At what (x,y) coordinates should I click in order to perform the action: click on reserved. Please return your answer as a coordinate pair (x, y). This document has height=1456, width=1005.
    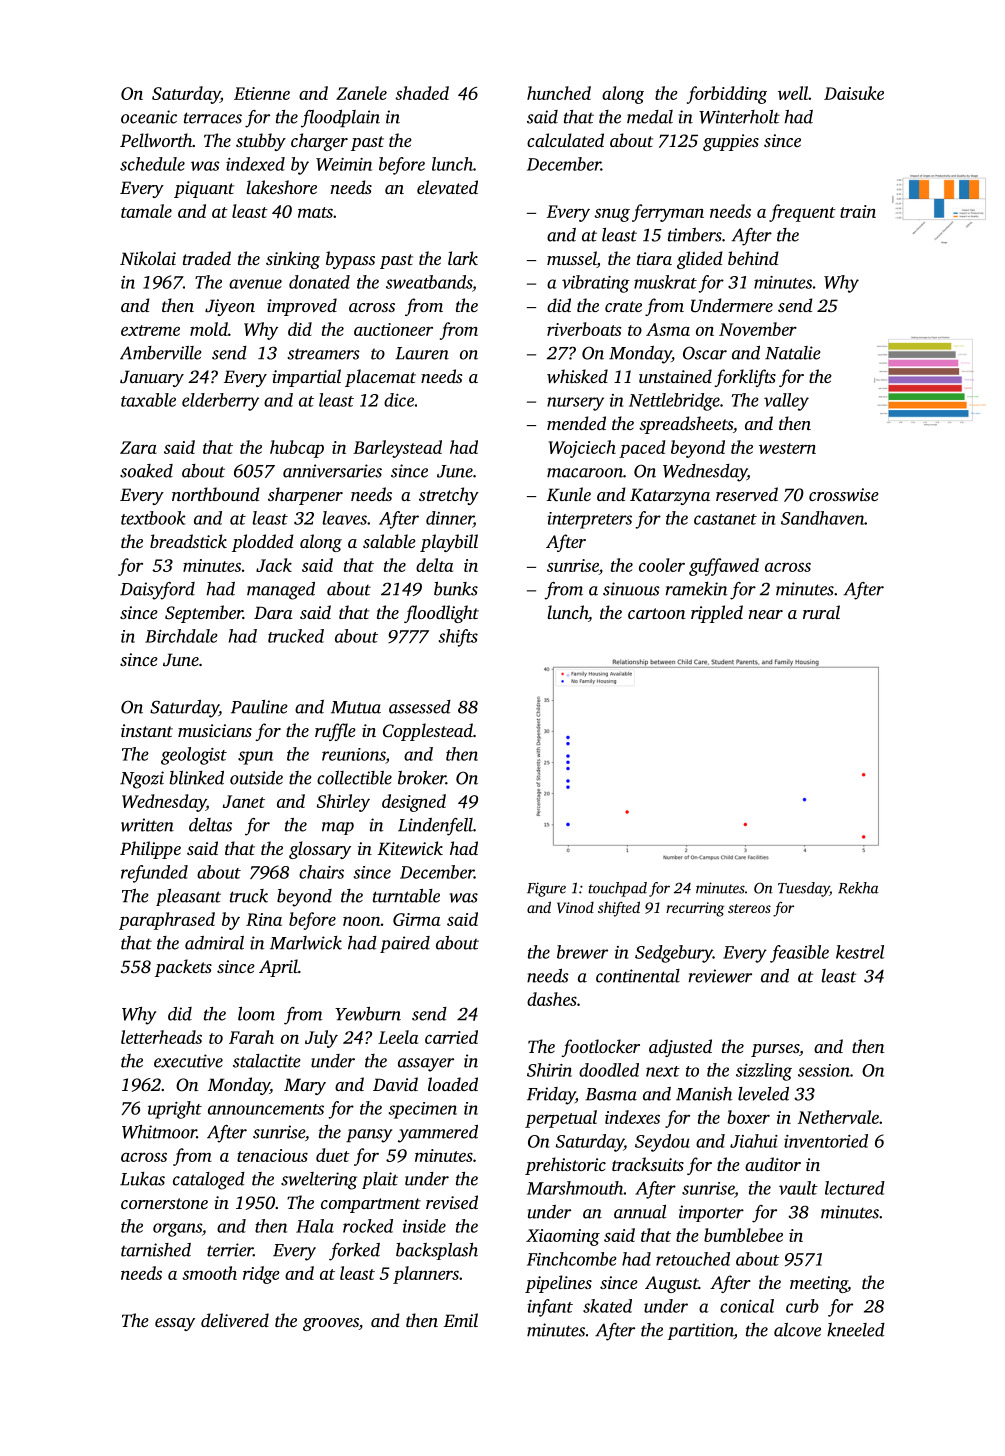
    Looking at the image, I should click on (747, 494).
